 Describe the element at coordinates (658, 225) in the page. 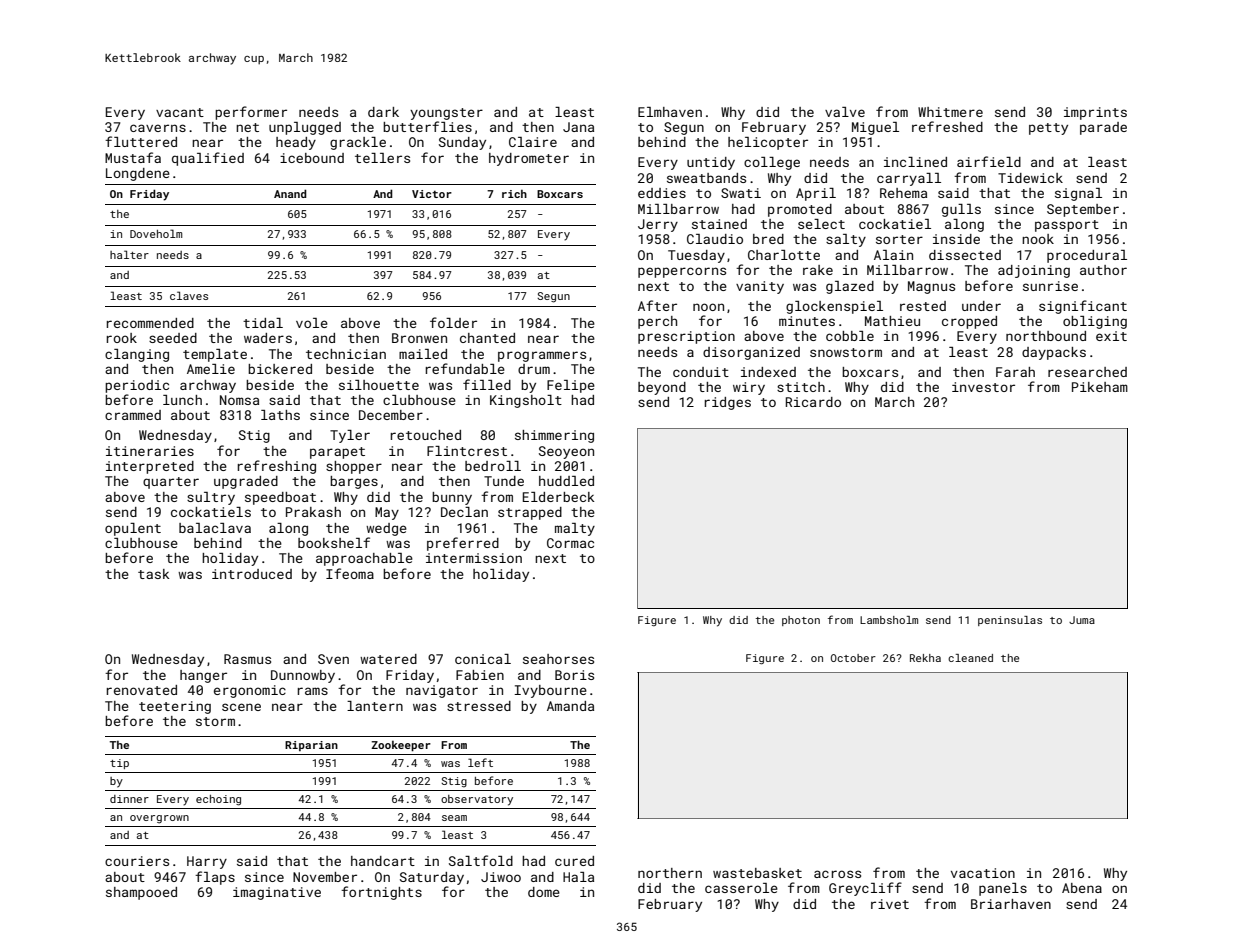

I see `Jerry` at that location.
